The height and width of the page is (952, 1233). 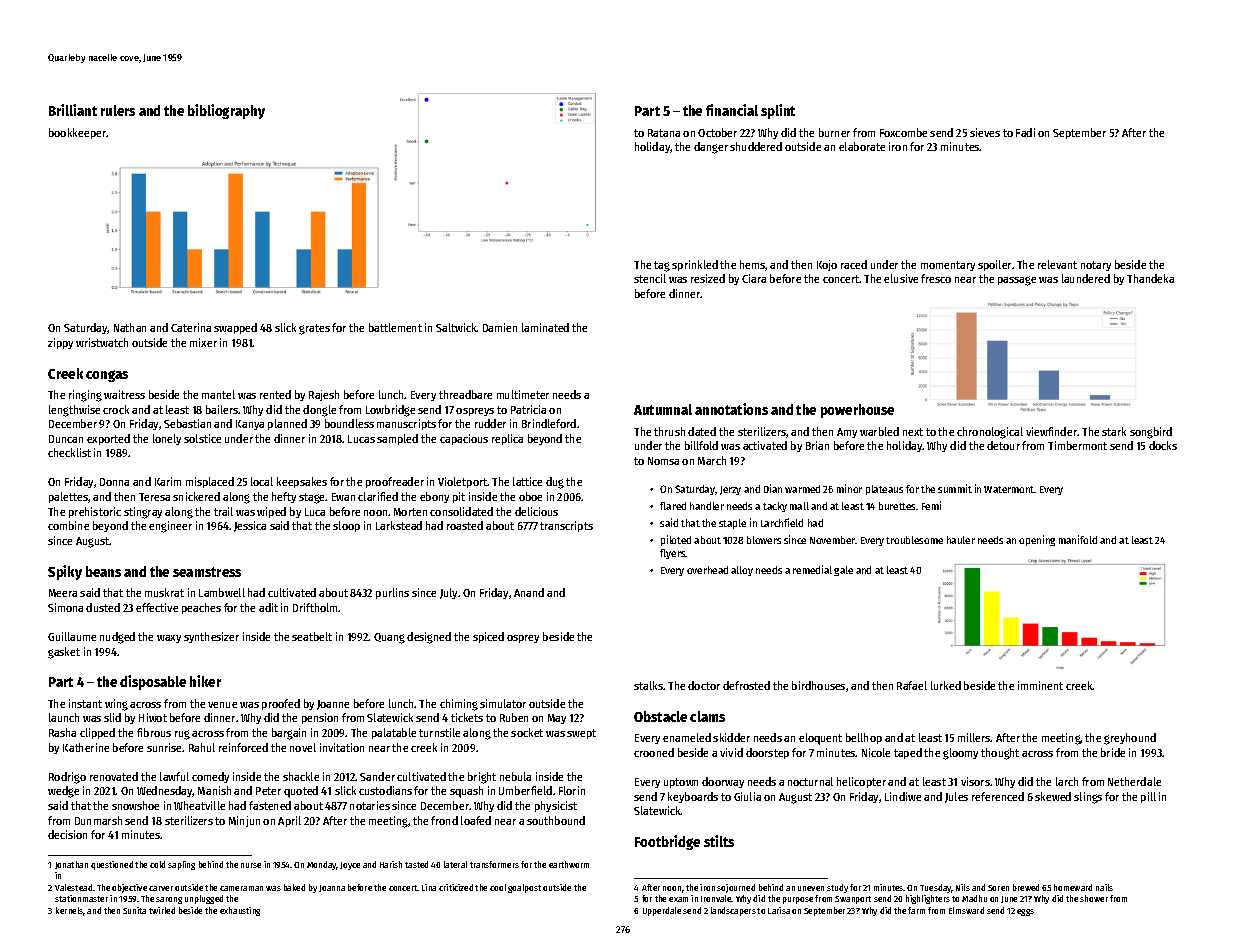 I want to click on Netherdale, so click(x=1134, y=781).
